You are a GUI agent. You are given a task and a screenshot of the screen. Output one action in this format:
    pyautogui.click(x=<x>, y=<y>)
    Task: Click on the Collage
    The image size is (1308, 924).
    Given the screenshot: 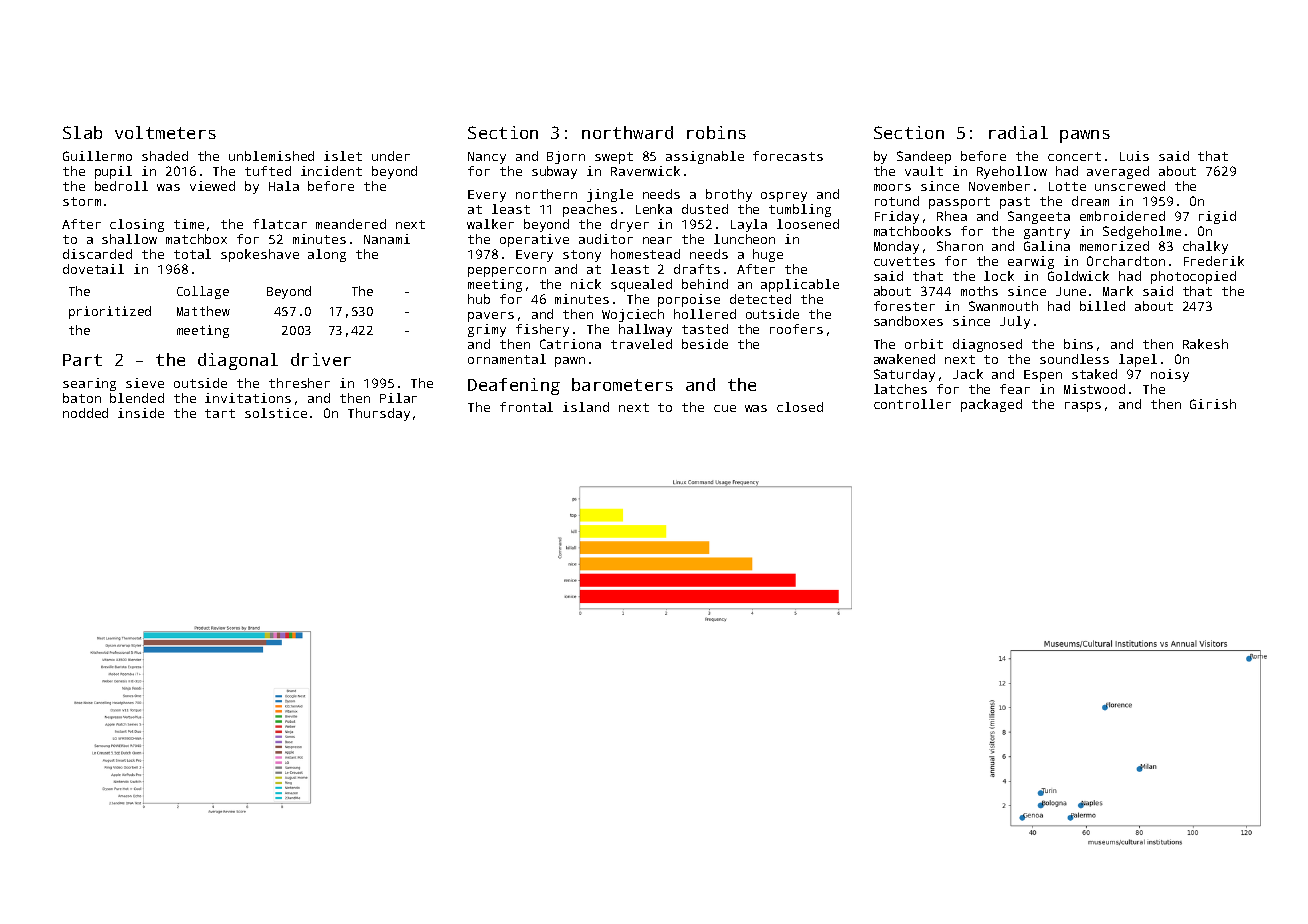 What is the action you would take?
    pyautogui.click(x=203, y=292)
